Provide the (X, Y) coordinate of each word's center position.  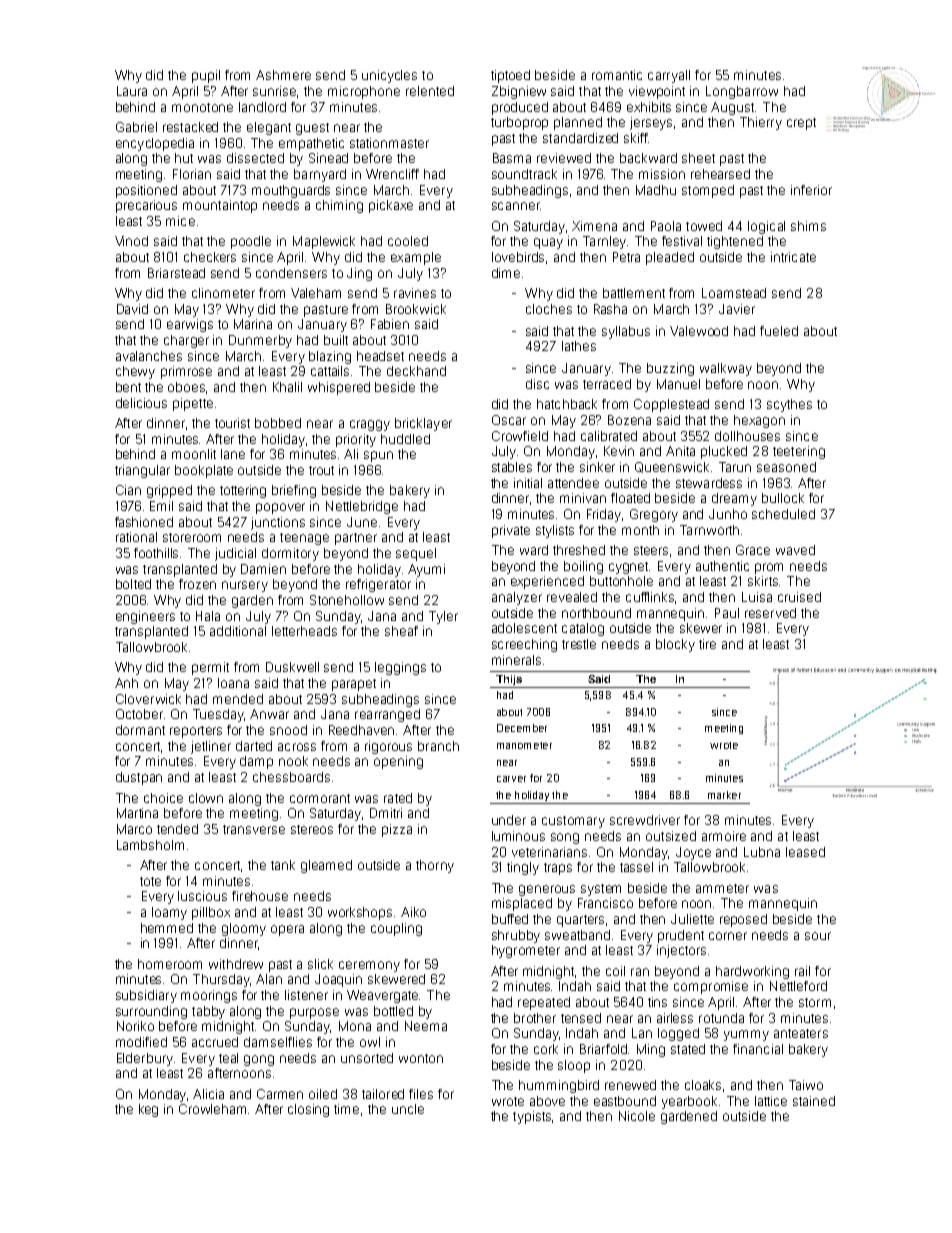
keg (148, 1110)
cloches (549, 309)
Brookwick (416, 309)
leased (805, 852)
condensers (291, 273)
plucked (724, 452)
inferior (811, 190)
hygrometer (526, 951)
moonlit (194, 454)
